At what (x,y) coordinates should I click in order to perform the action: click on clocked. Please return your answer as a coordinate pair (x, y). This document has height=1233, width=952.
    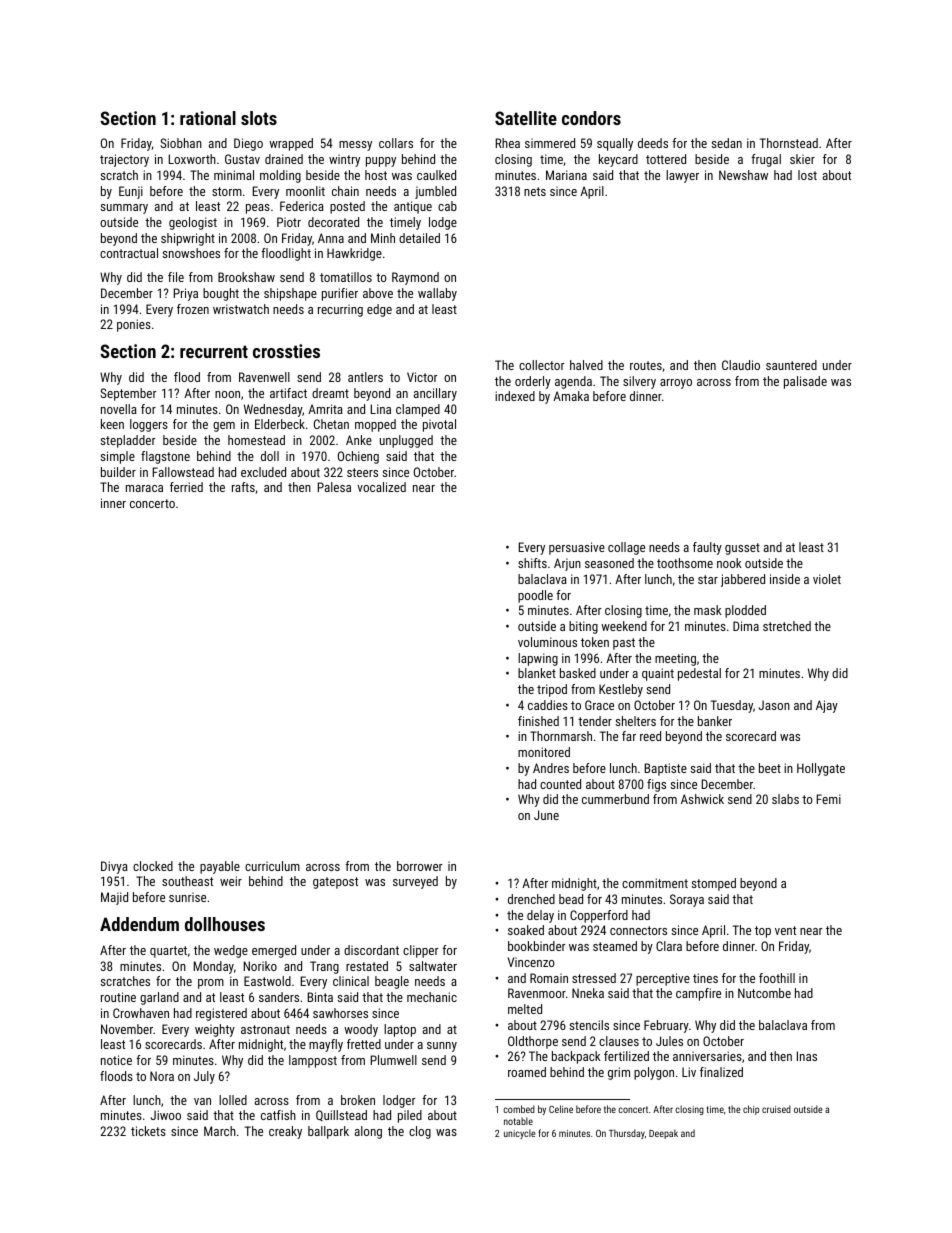
    Looking at the image, I should click on (153, 866).
